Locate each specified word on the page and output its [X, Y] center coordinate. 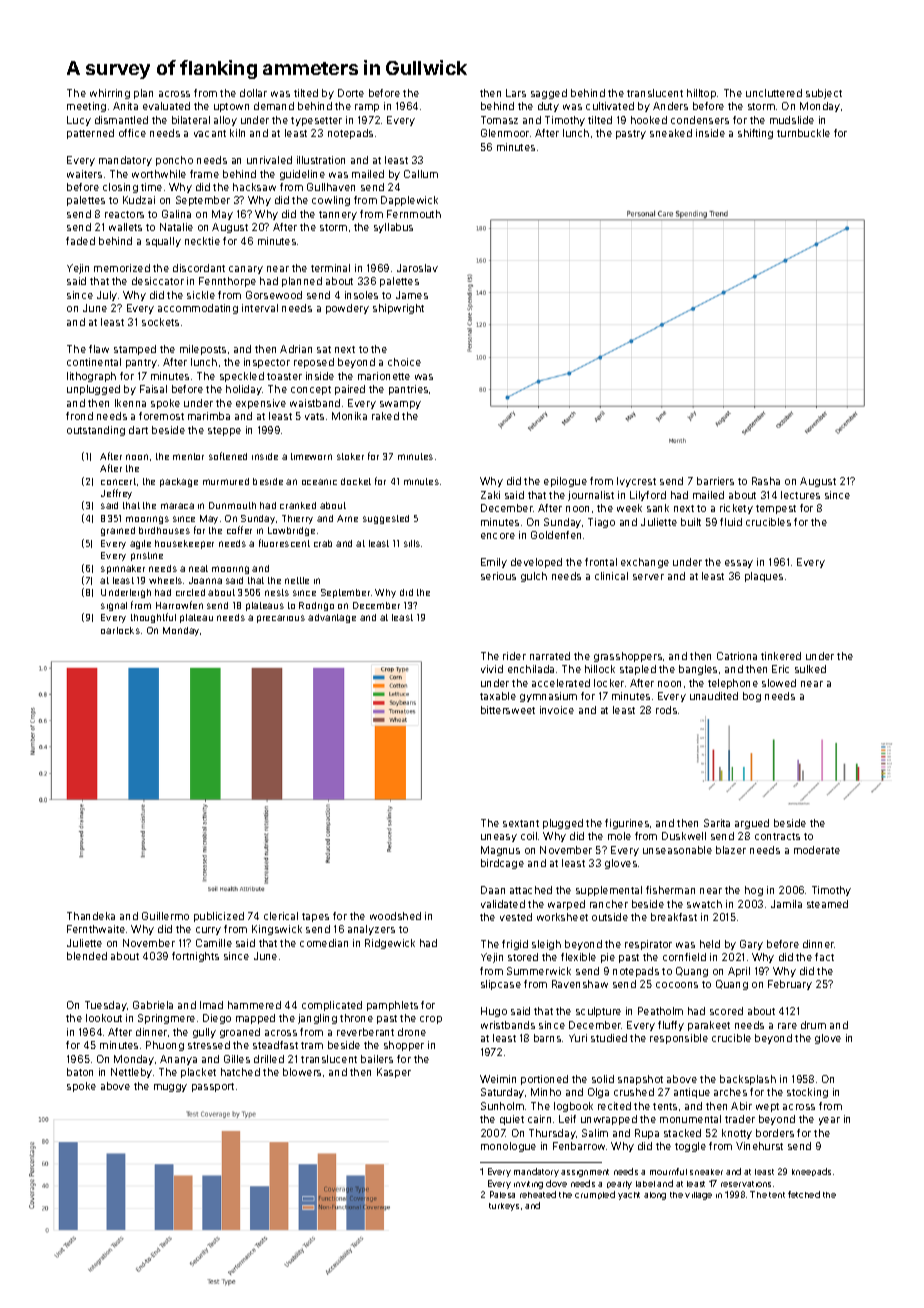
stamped [135, 350]
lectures [800, 495]
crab [323, 543]
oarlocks [120, 630]
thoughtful [153, 618]
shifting [755, 134]
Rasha [766, 481]
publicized [219, 917]
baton [80, 1072]
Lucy [79, 121]
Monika [349, 416]
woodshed [395, 916]
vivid [492, 669]
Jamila [786, 904]
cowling [331, 201]
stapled [638, 670]
